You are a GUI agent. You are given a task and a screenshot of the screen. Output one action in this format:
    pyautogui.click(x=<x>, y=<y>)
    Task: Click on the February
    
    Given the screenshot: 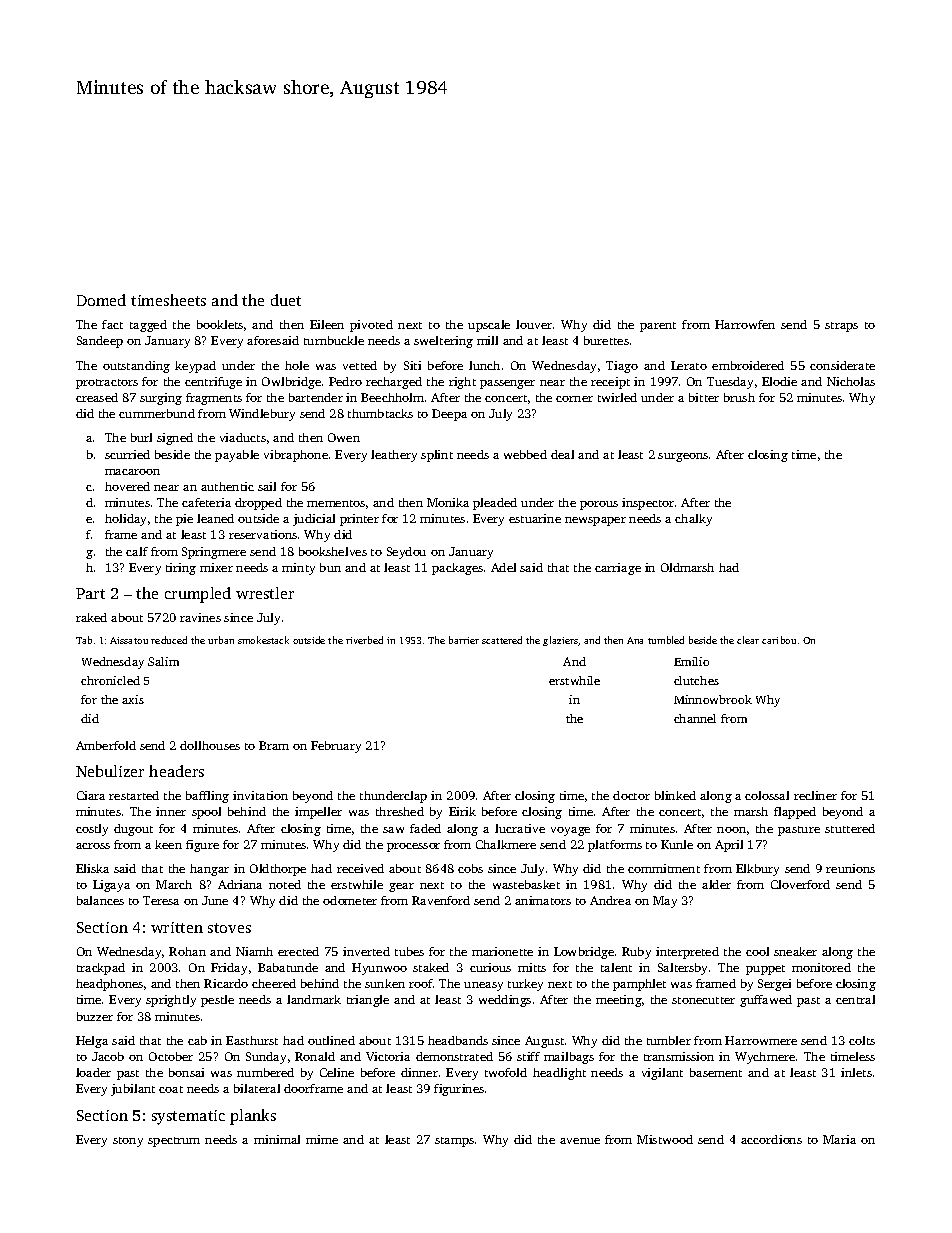 What is the action you would take?
    pyautogui.click(x=336, y=747)
